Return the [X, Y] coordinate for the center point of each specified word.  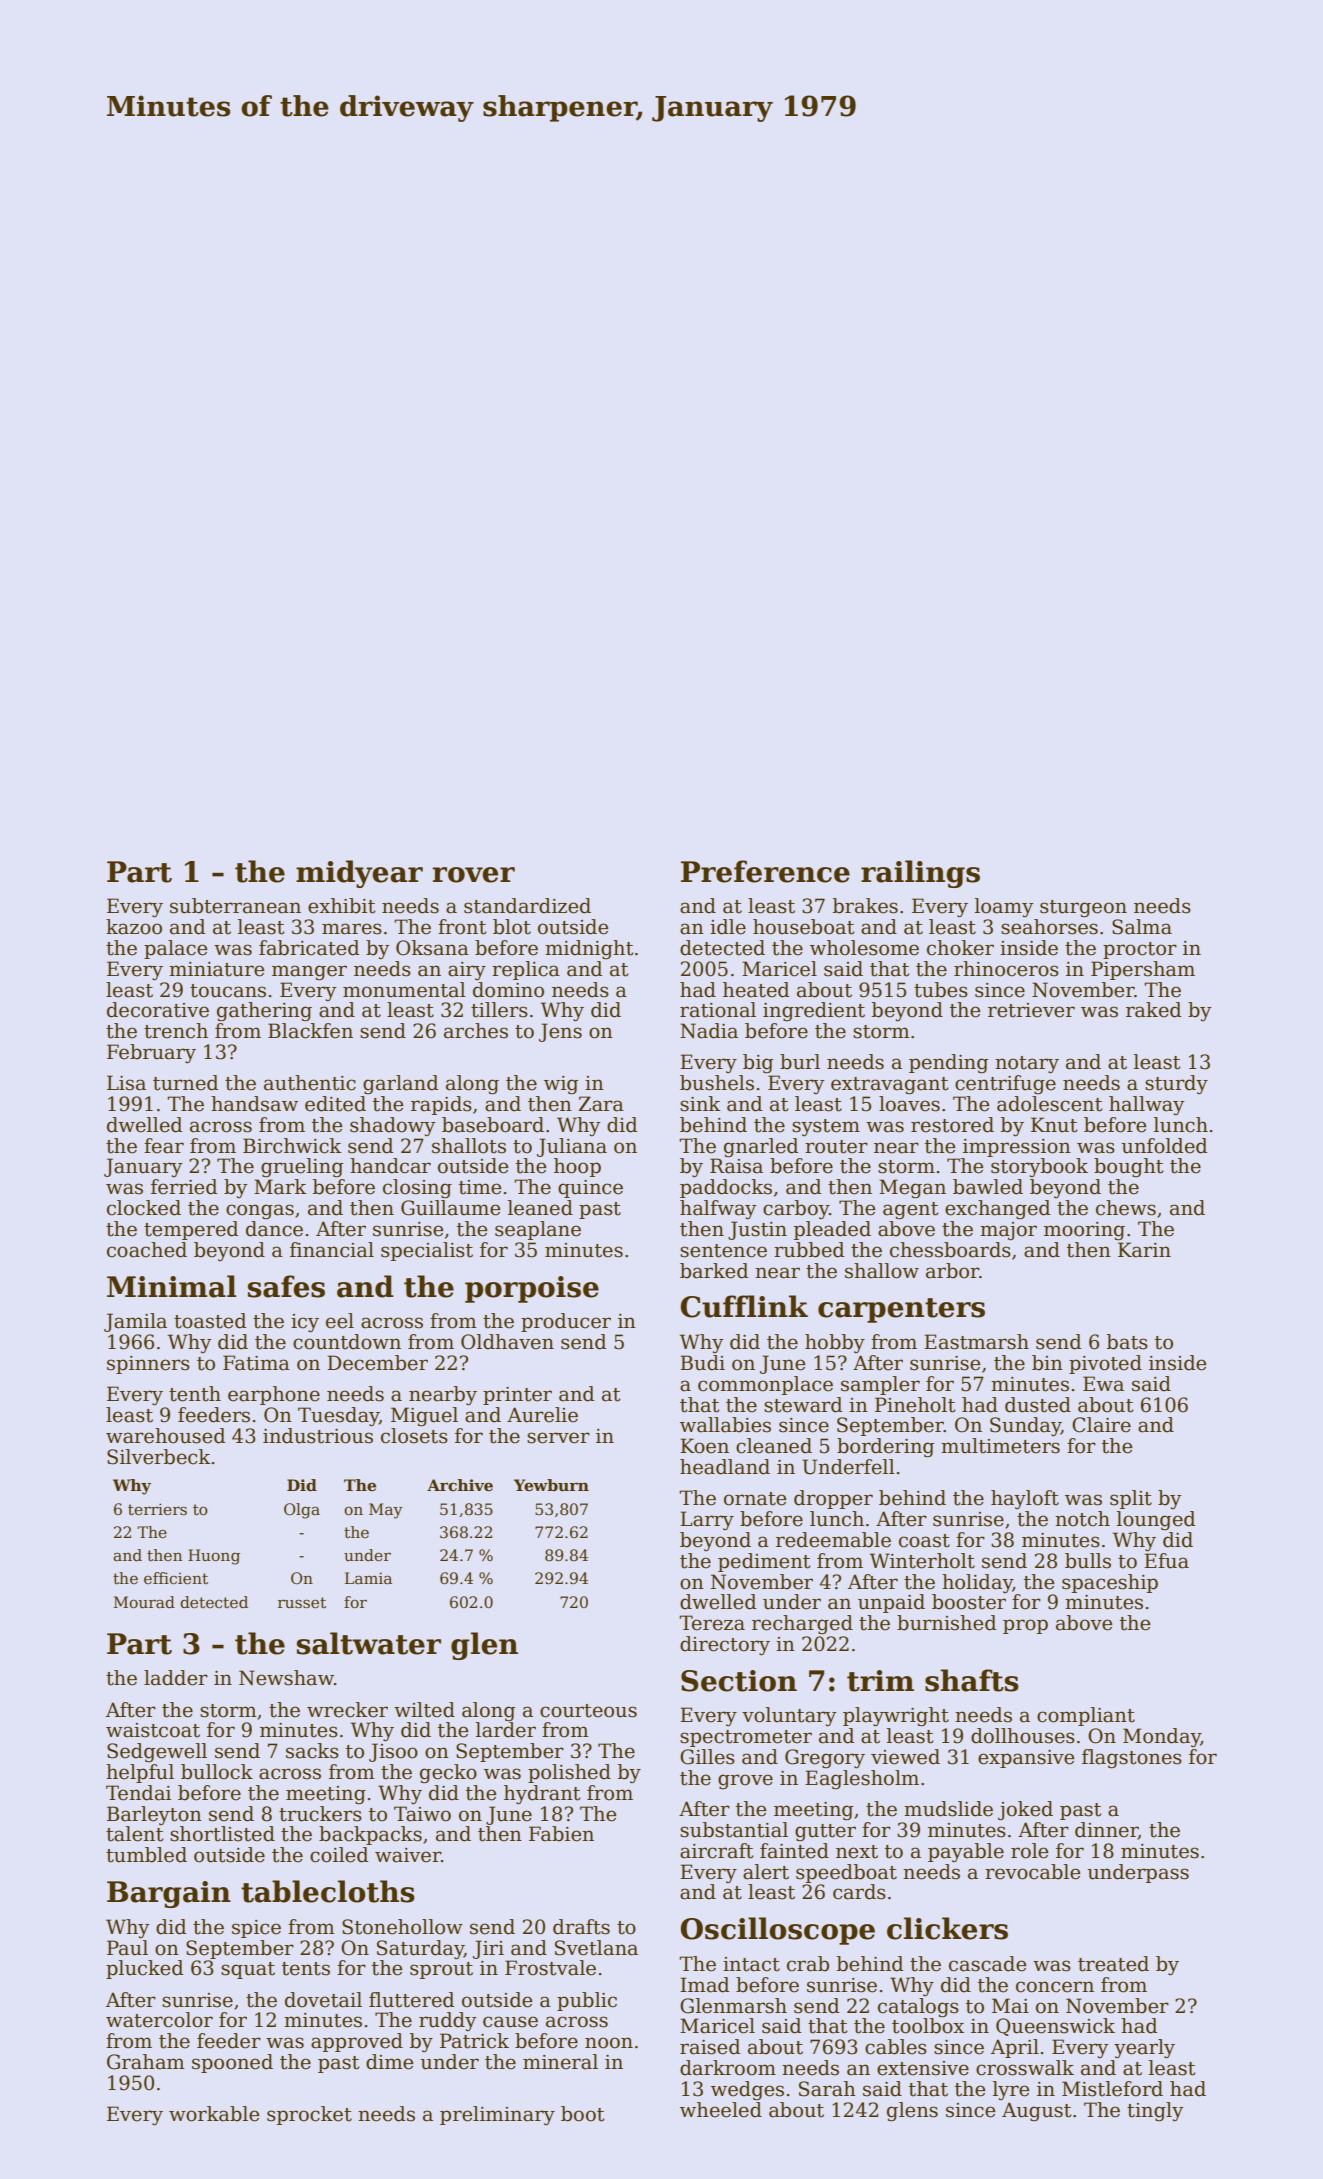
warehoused [166, 1436]
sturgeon [1083, 909]
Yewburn [551, 1485]
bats [1127, 1342]
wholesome [864, 948]
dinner [1106, 1830]
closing [417, 1189]
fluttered [412, 2000]
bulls [1088, 1561]
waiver [408, 1855]
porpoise [532, 1289]
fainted [794, 1851]
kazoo [134, 927]
